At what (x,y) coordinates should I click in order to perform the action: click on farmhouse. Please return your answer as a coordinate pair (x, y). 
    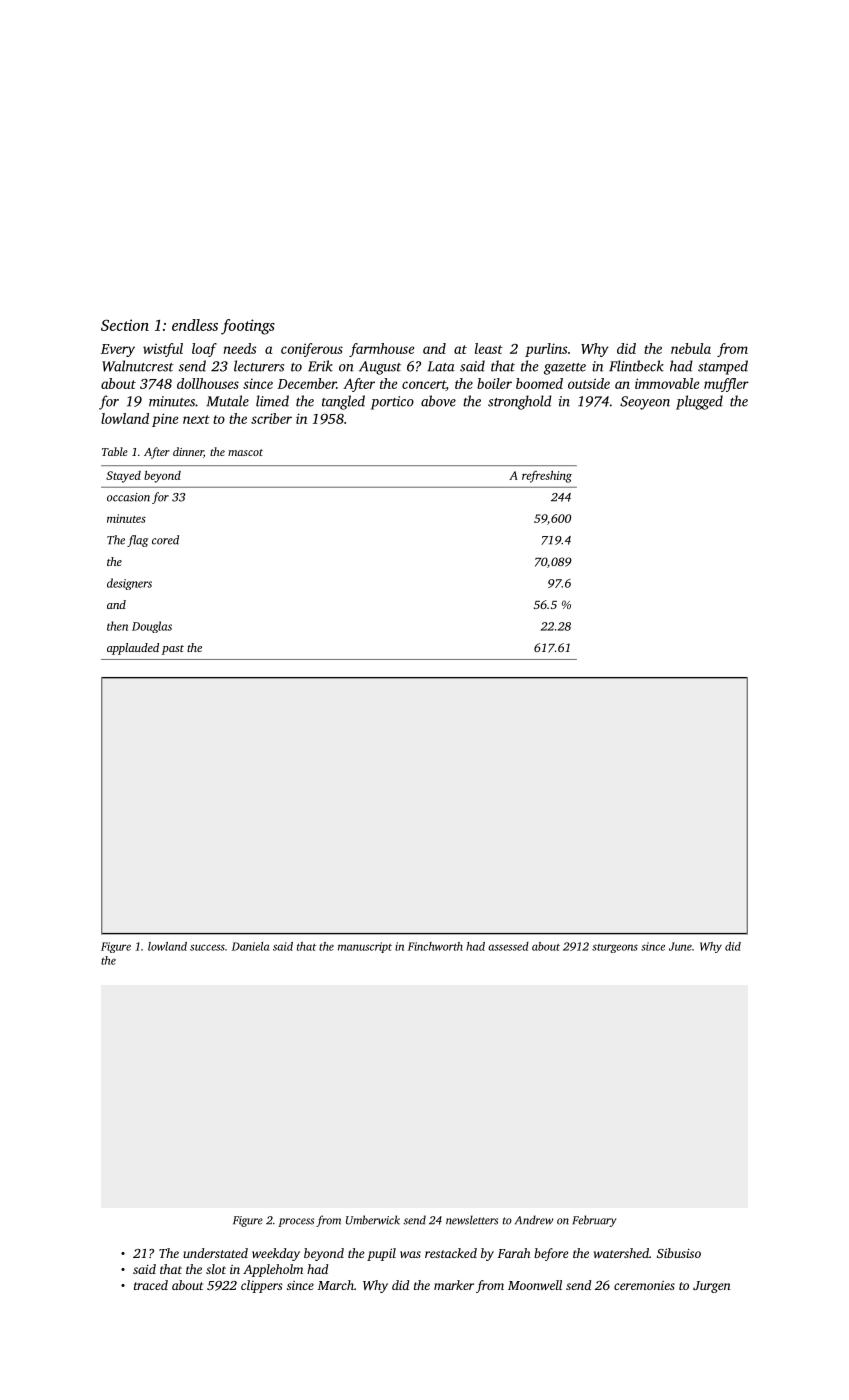
    Looking at the image, I should click on (381, 350).
